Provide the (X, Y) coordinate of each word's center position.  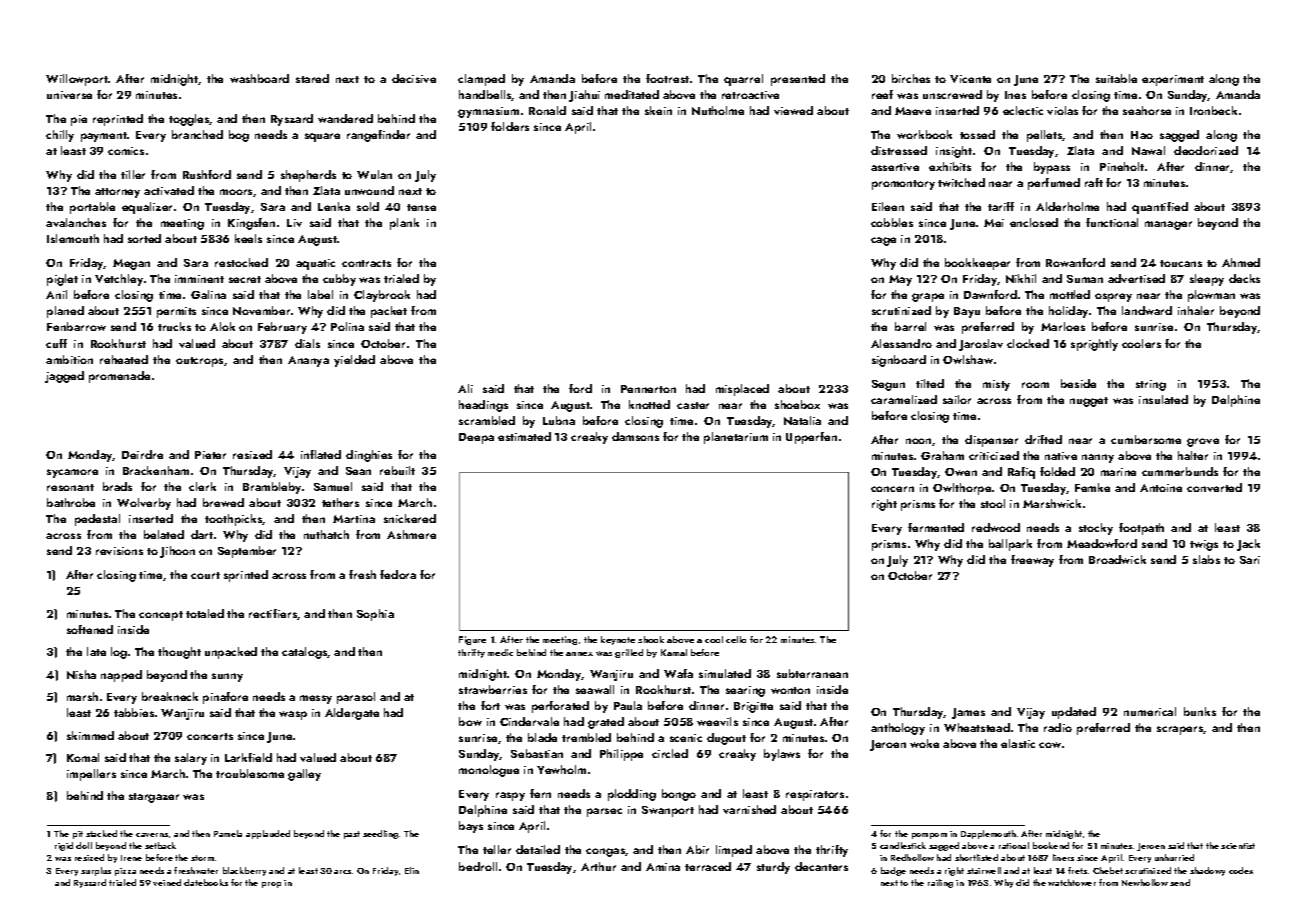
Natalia (802, 420)
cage (883, 241)
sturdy (773, 868)
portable (92, 208)
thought (179, 653)
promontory (903, 185)
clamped (481, 80)
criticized (994, 455)
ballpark (1010, 545)
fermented (936, 527)
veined (167, 882)
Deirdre (142, 454)
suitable (1116, 78)
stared (312, 78)
